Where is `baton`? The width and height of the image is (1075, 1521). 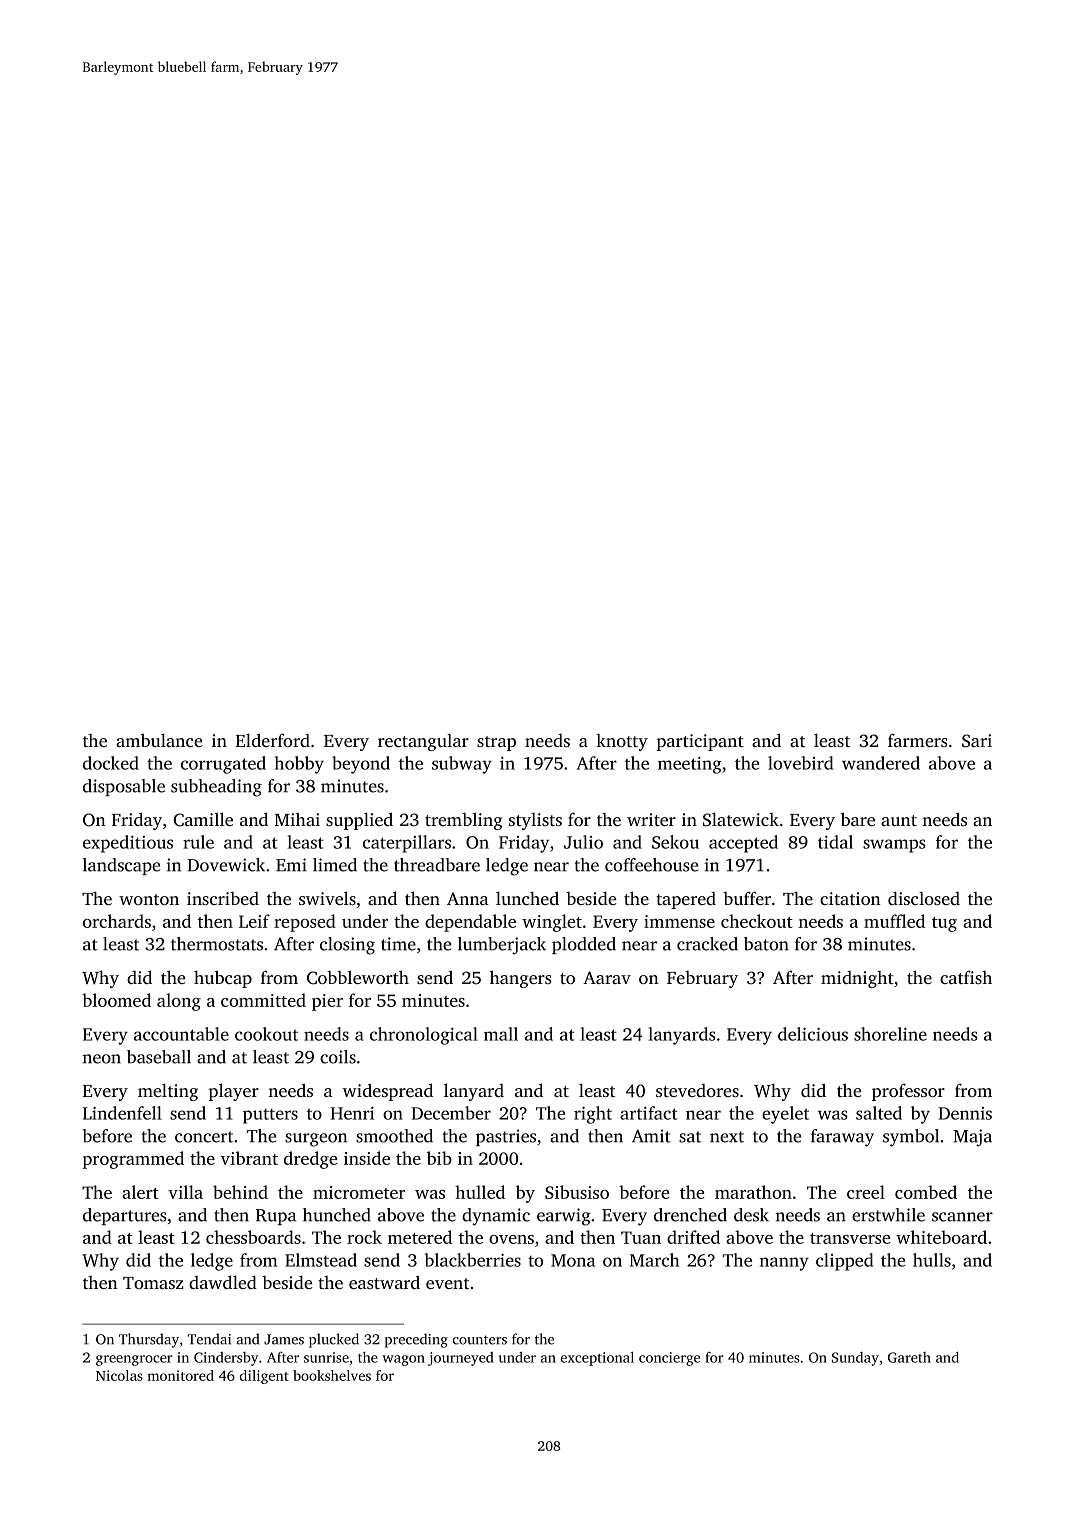 baton is located at coordinates (766, 944).
